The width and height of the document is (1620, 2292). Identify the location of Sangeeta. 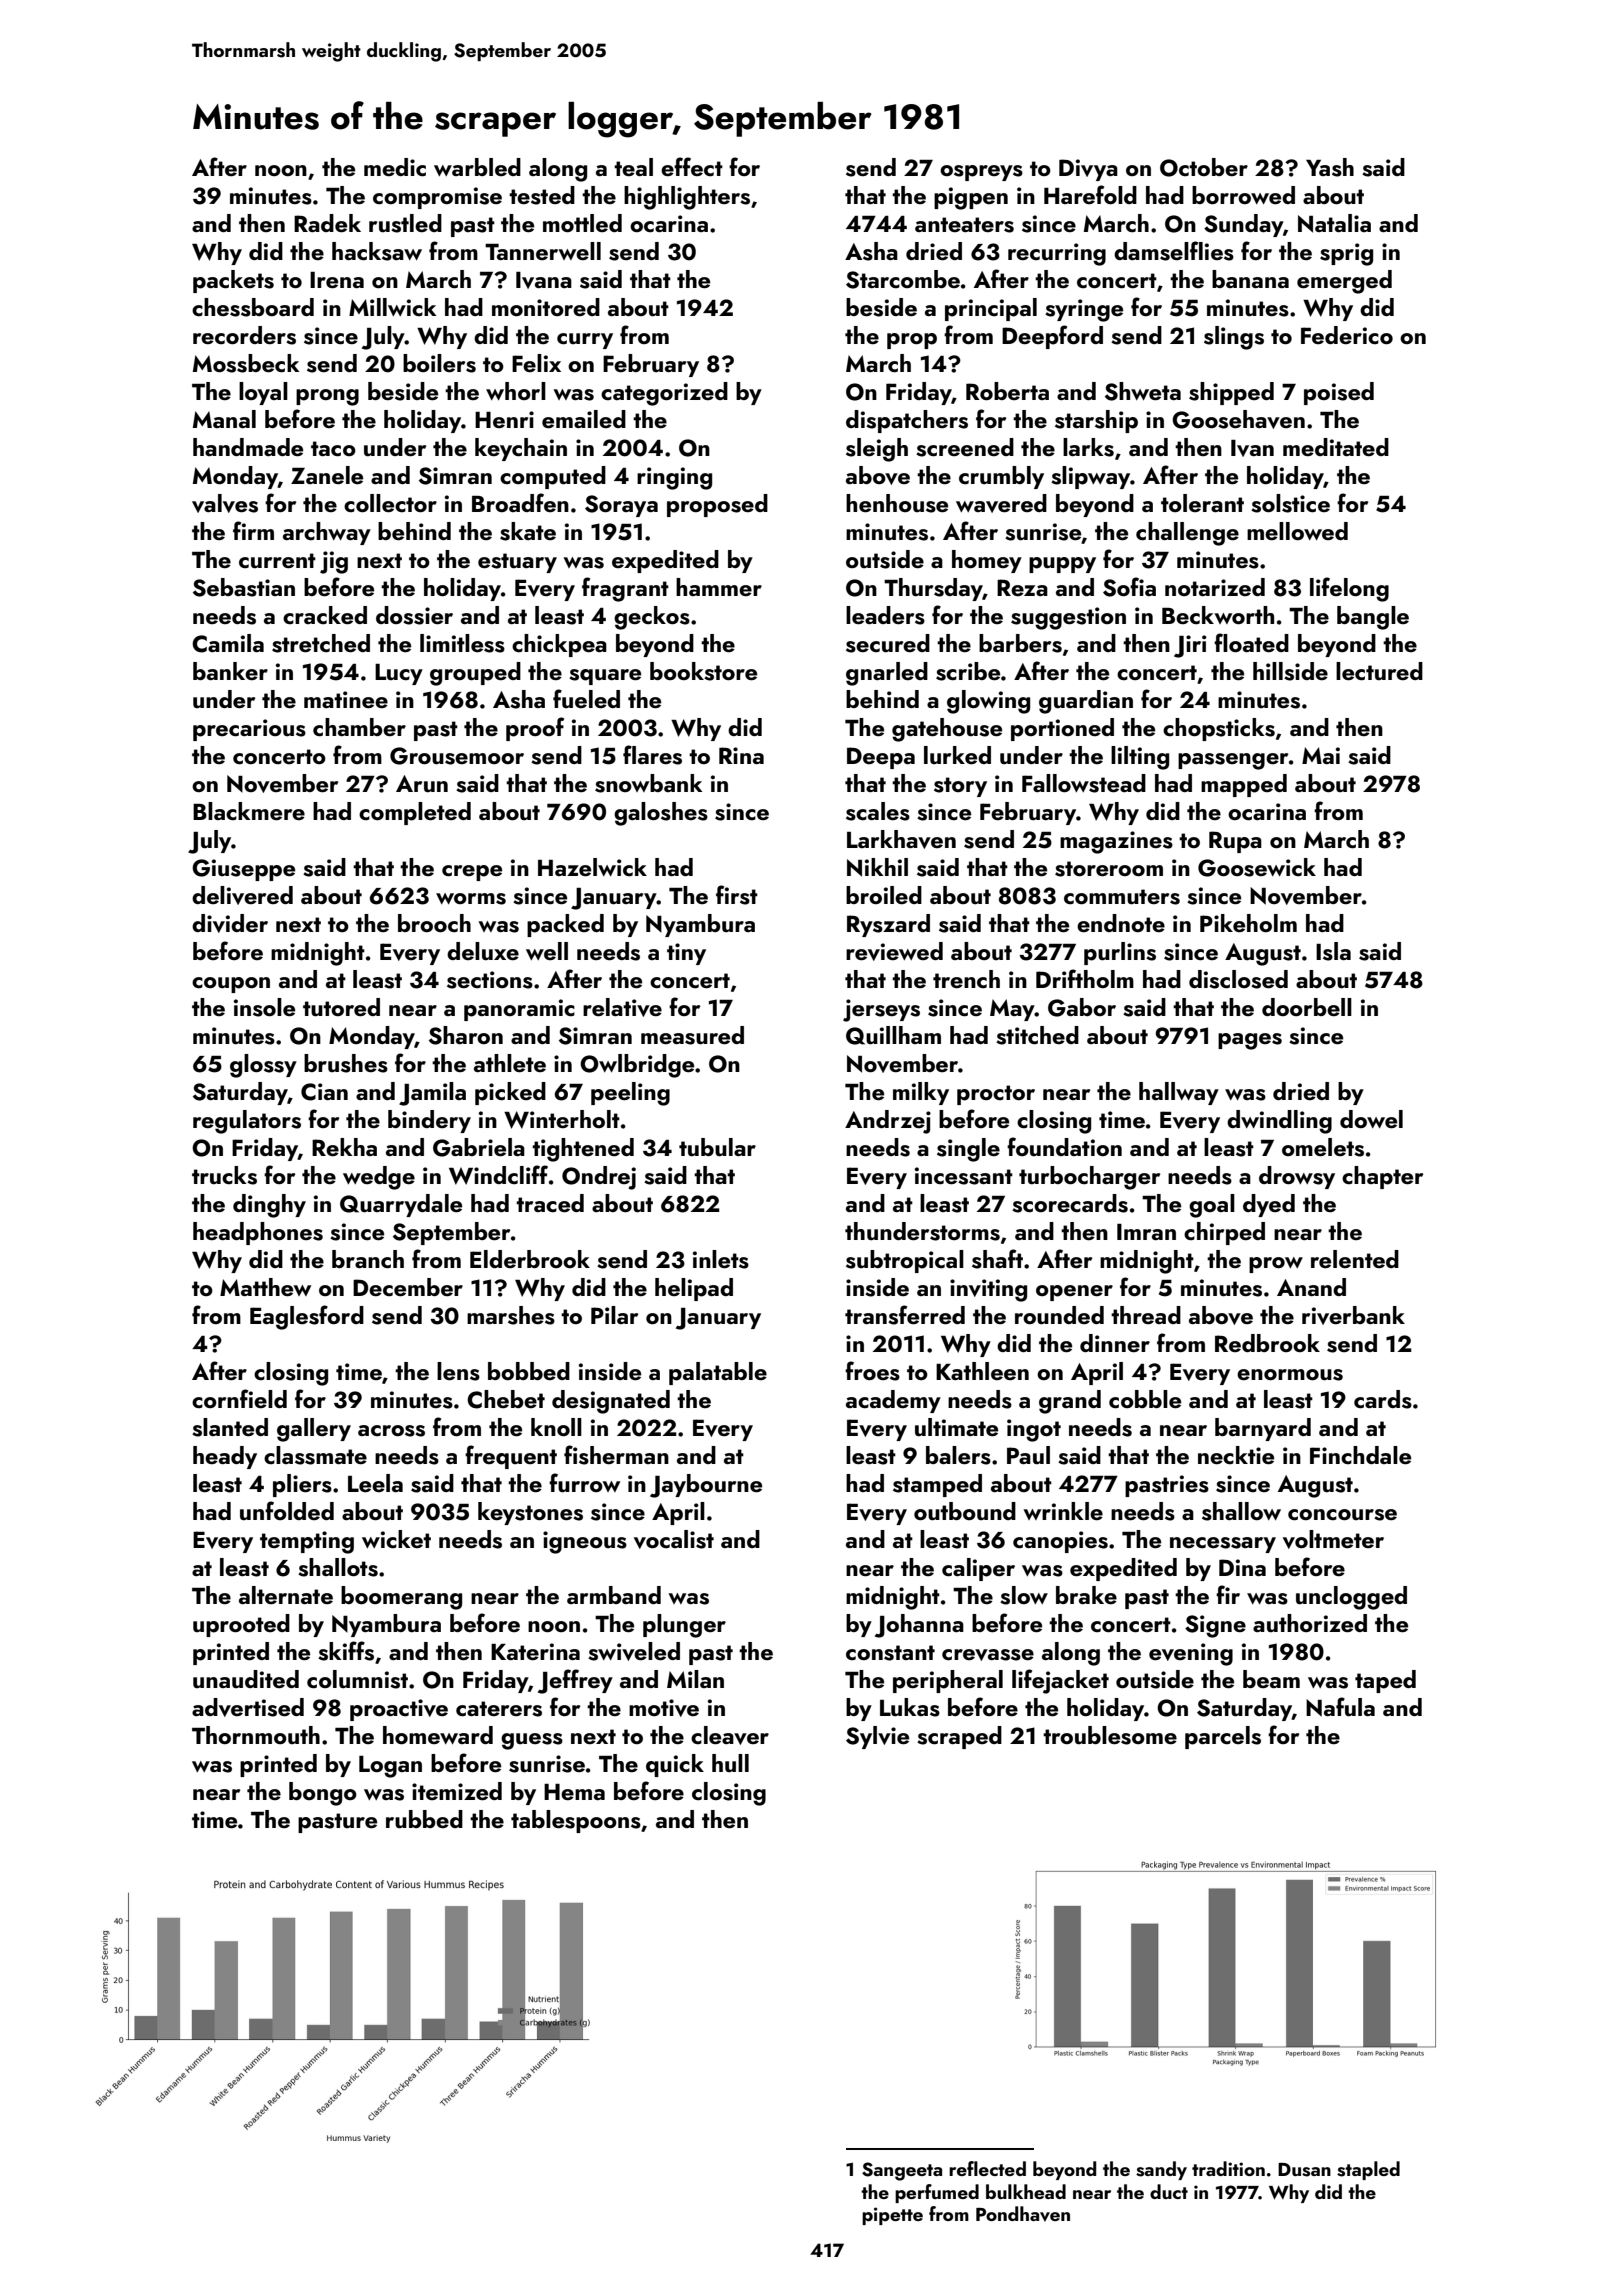
(902, 2171).
